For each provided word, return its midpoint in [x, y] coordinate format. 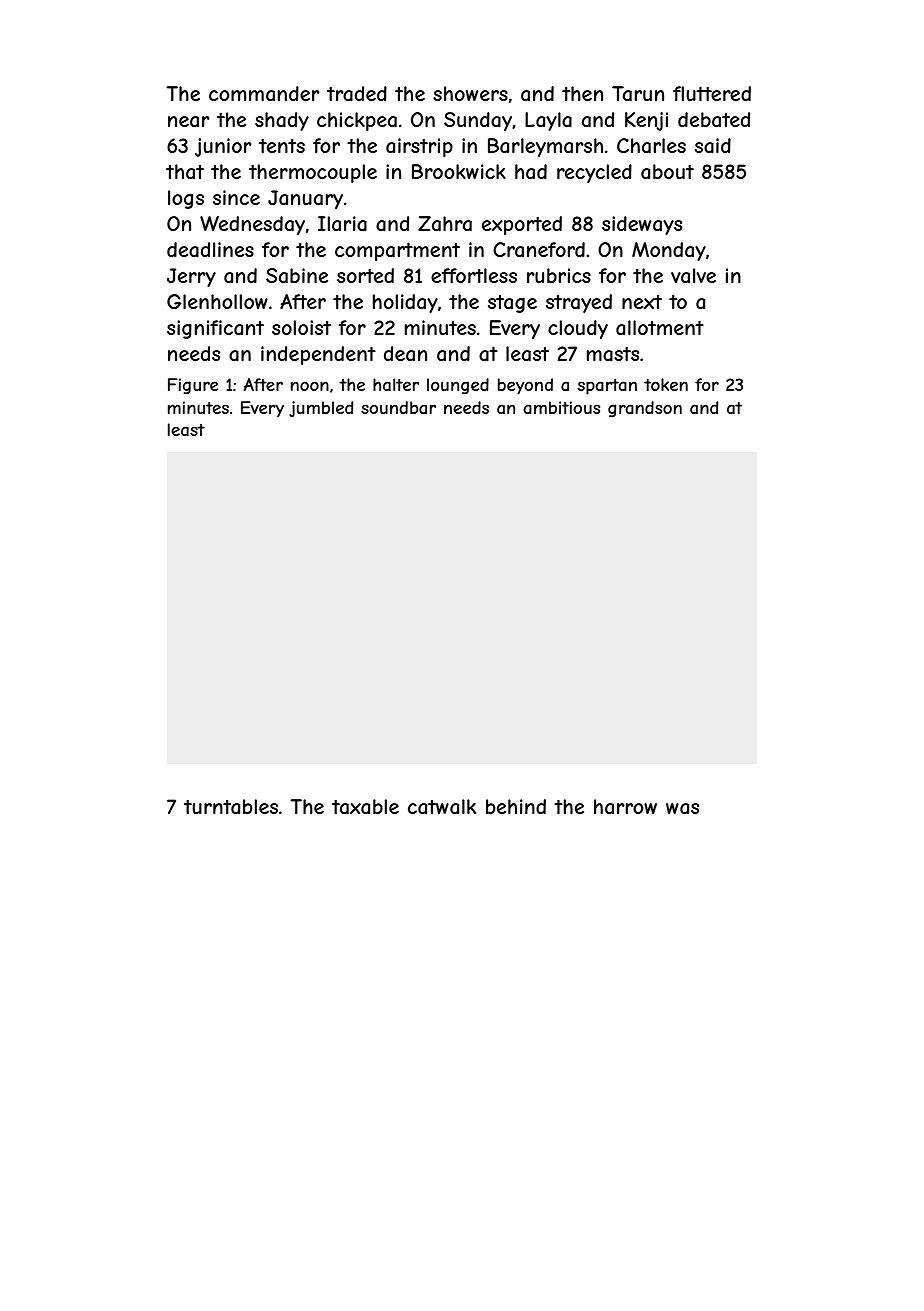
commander [264, 93]
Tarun [638, 94]
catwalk [442, 806]
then [582, 93]
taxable [365, 807]
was [682, 808]
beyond [525, 386]
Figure [193, 386]
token [666, 384]
